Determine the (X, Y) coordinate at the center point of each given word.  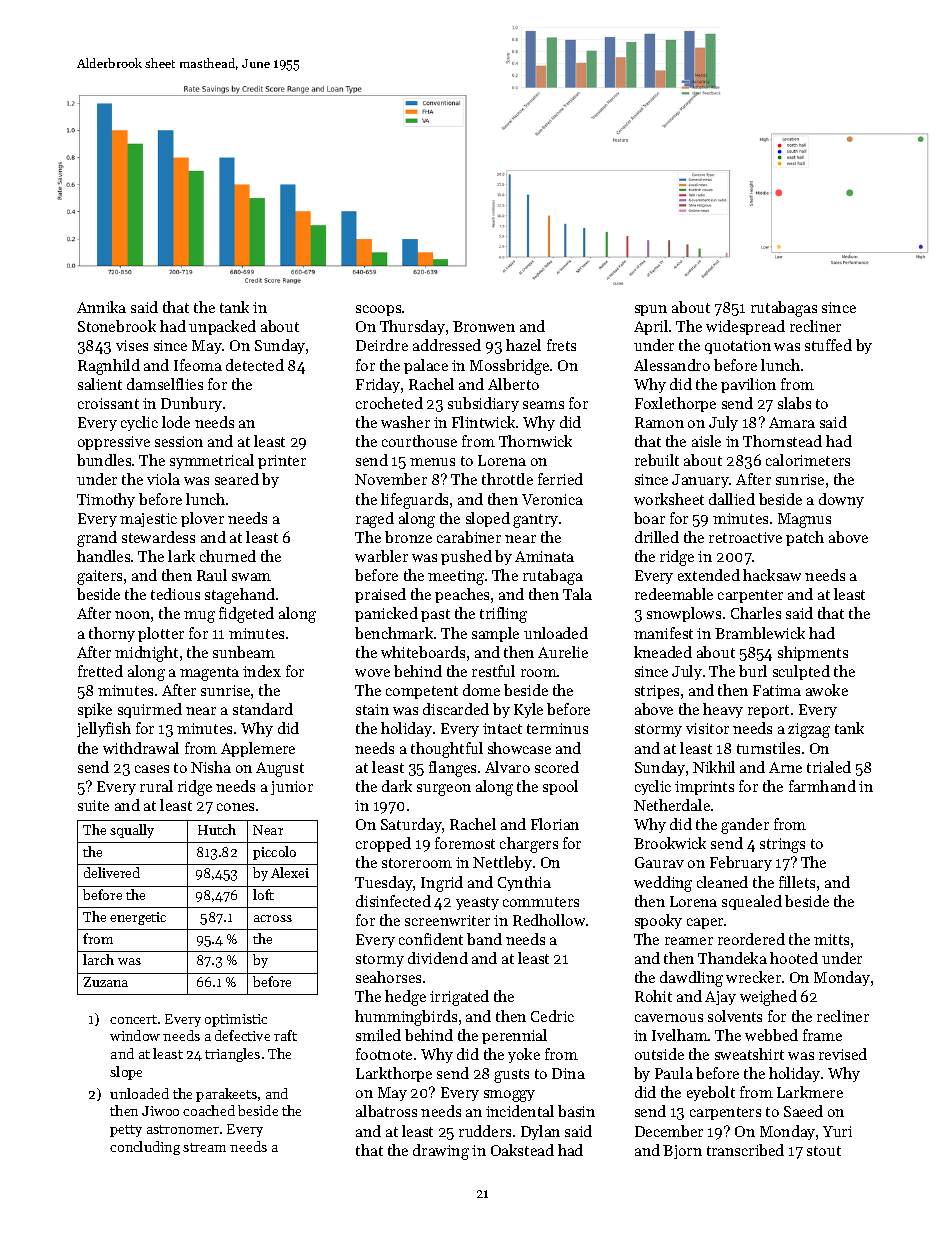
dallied (732, 499)
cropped (383, 844)
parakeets (226, 1095)
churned (228, 556)
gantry (535, 521)
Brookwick (670, 843)
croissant (108, 403)
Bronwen (484, 326)
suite (93, 805)
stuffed (828, 345)
